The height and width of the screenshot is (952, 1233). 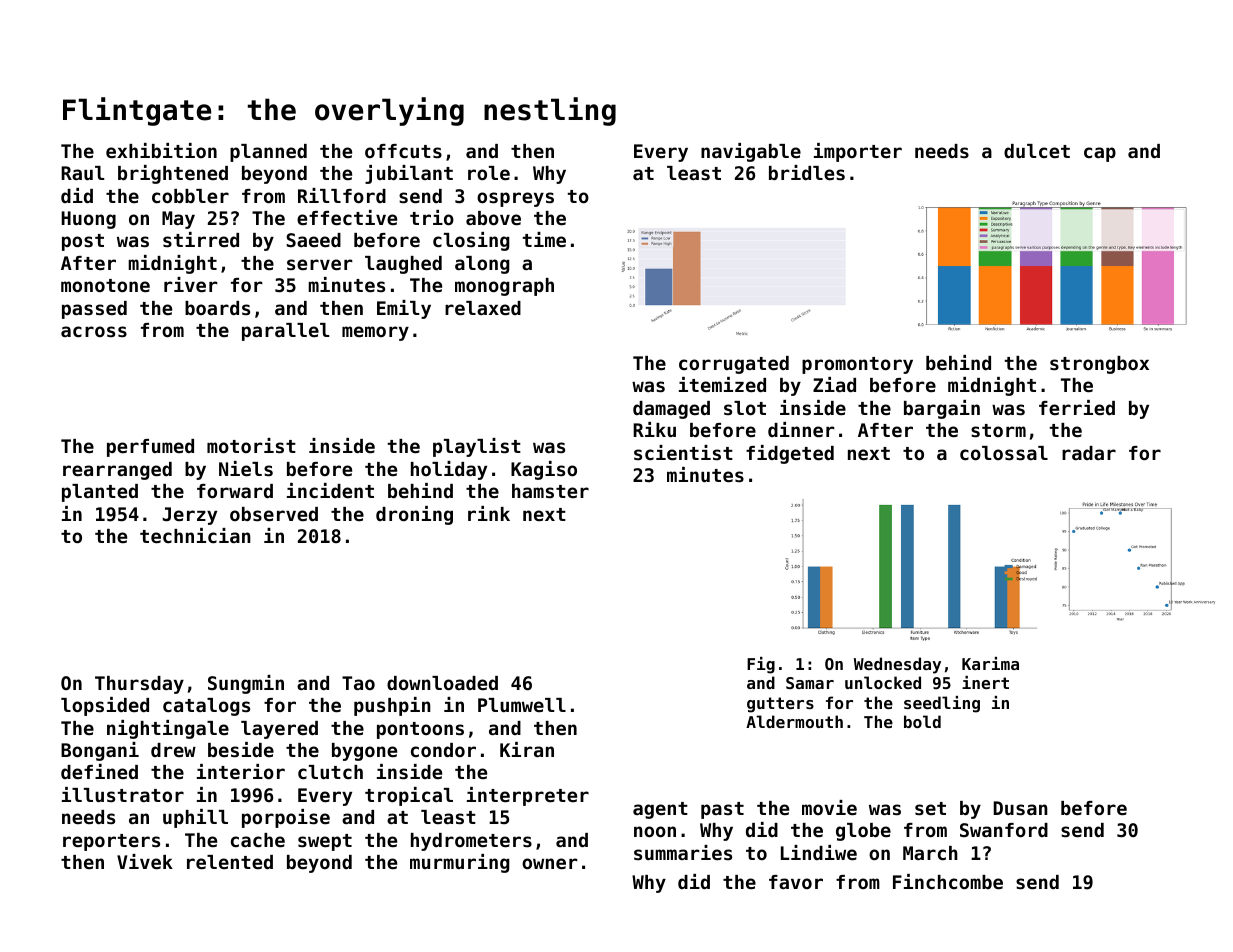 What do you see at coordinates (1089, 453) in the screenshot?
I see `radar` at bounding box center [1089, 453].
